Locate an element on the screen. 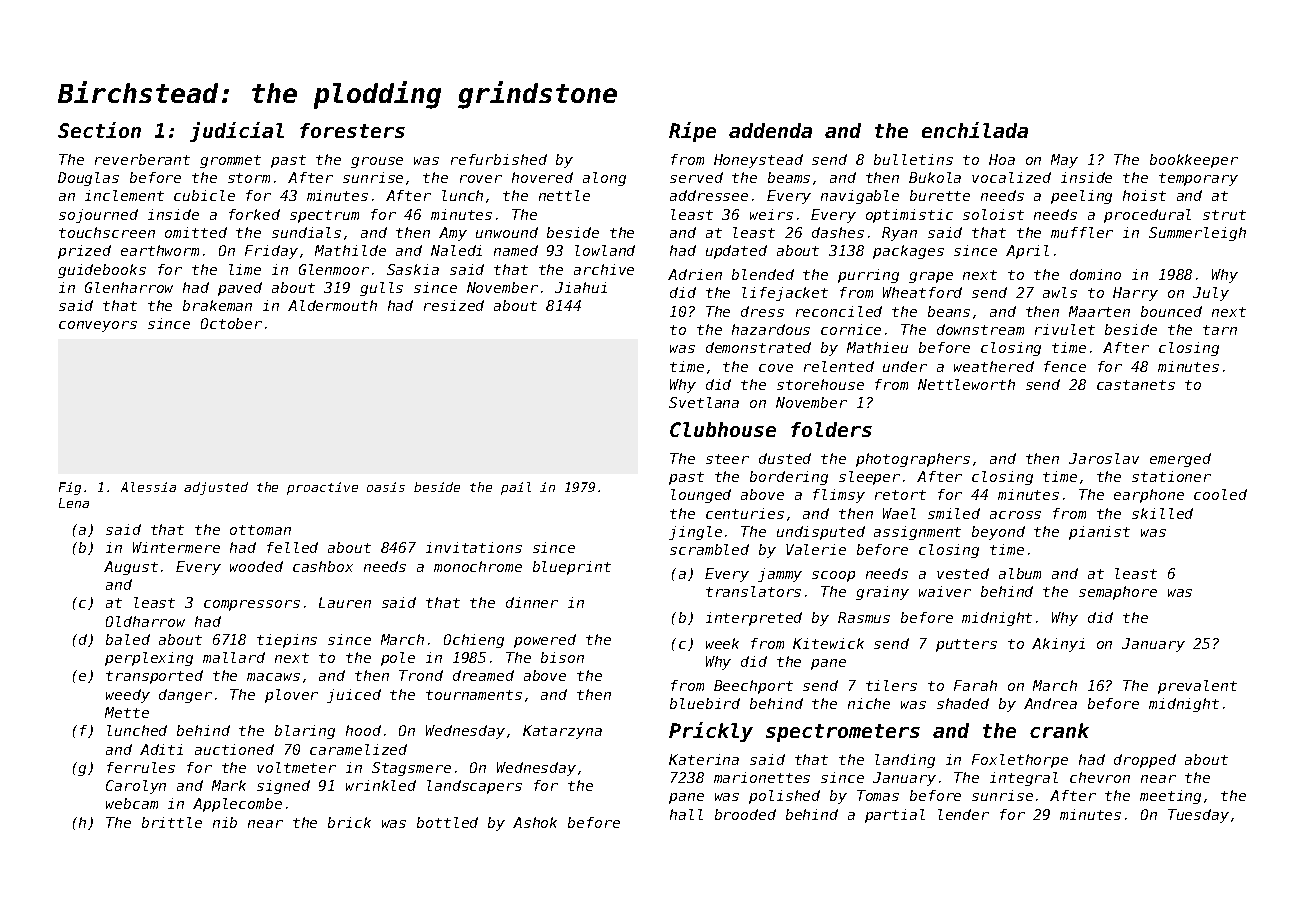 Image resolution: width=1308 pixels, height=924 pixels. week is located at coordinates (722, 643).
